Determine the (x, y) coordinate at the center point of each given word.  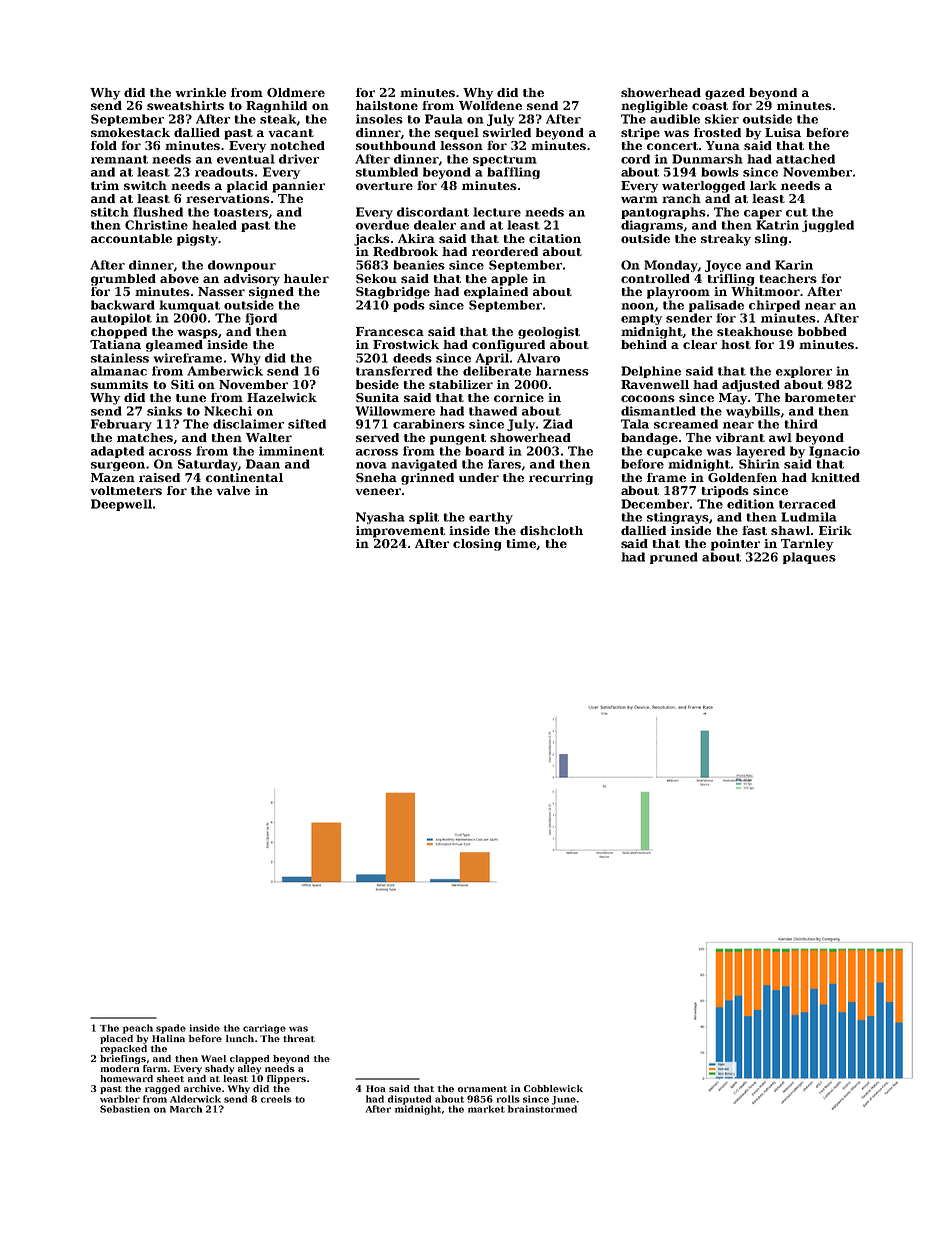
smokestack (130, 132)
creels (276, 1099)
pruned (674, 558)
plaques (809, 558)
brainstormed (542, 1109)
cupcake (674, 452)
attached (805, 159)
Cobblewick (553, 1088)
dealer (435, 225)
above (179, 278)
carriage (264, 1029)
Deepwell (121, 505)
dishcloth (551, 530)
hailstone (387, 105)
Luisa (783, 132)
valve (233, 490)
